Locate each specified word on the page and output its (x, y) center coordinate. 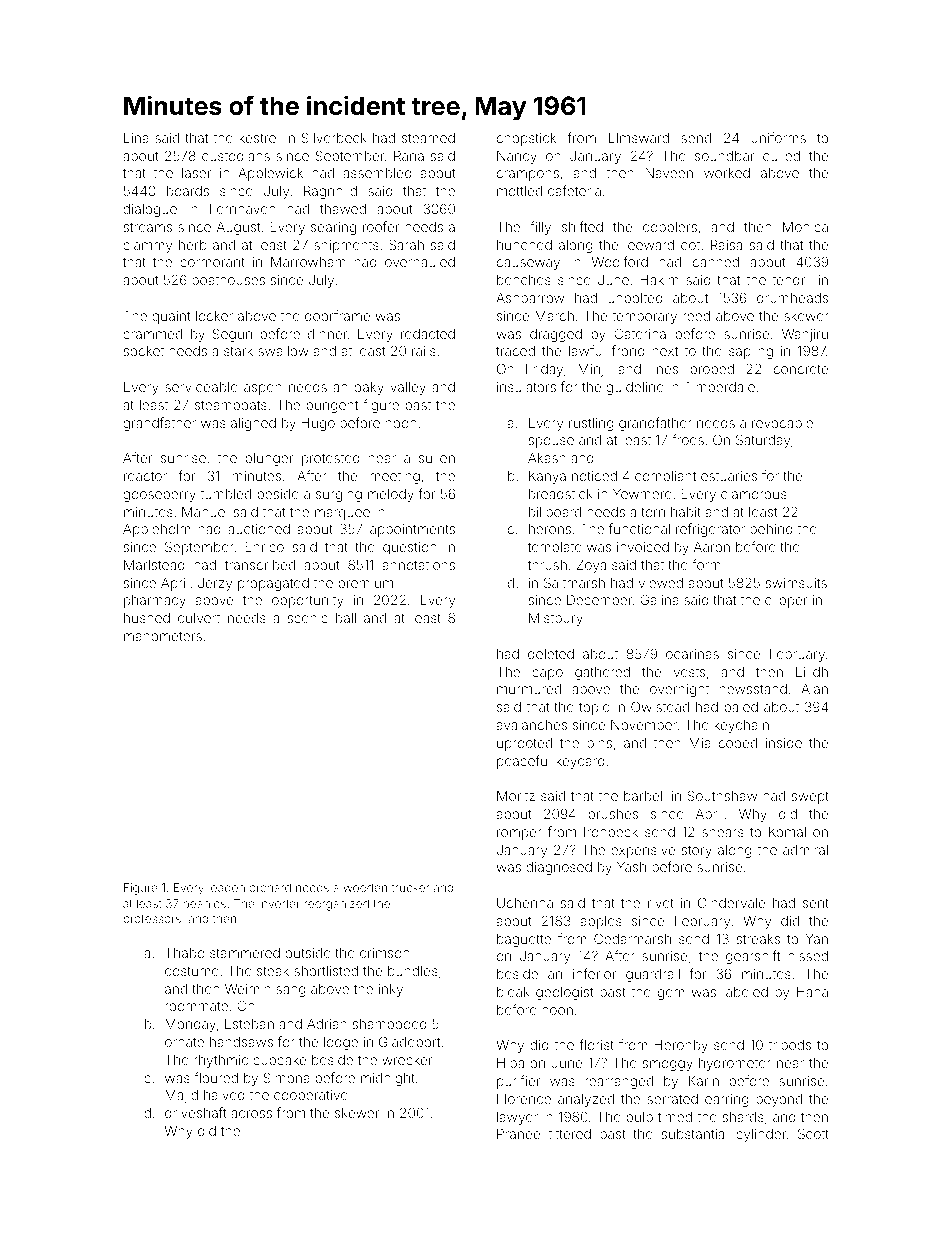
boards (188, 191)
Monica (805, 227)
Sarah (406, 244)
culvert (199, 618)
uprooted (524, 744)
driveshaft (195, 1112)
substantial (694, 1134)
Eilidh (812, 672)
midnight (388, 1079)
